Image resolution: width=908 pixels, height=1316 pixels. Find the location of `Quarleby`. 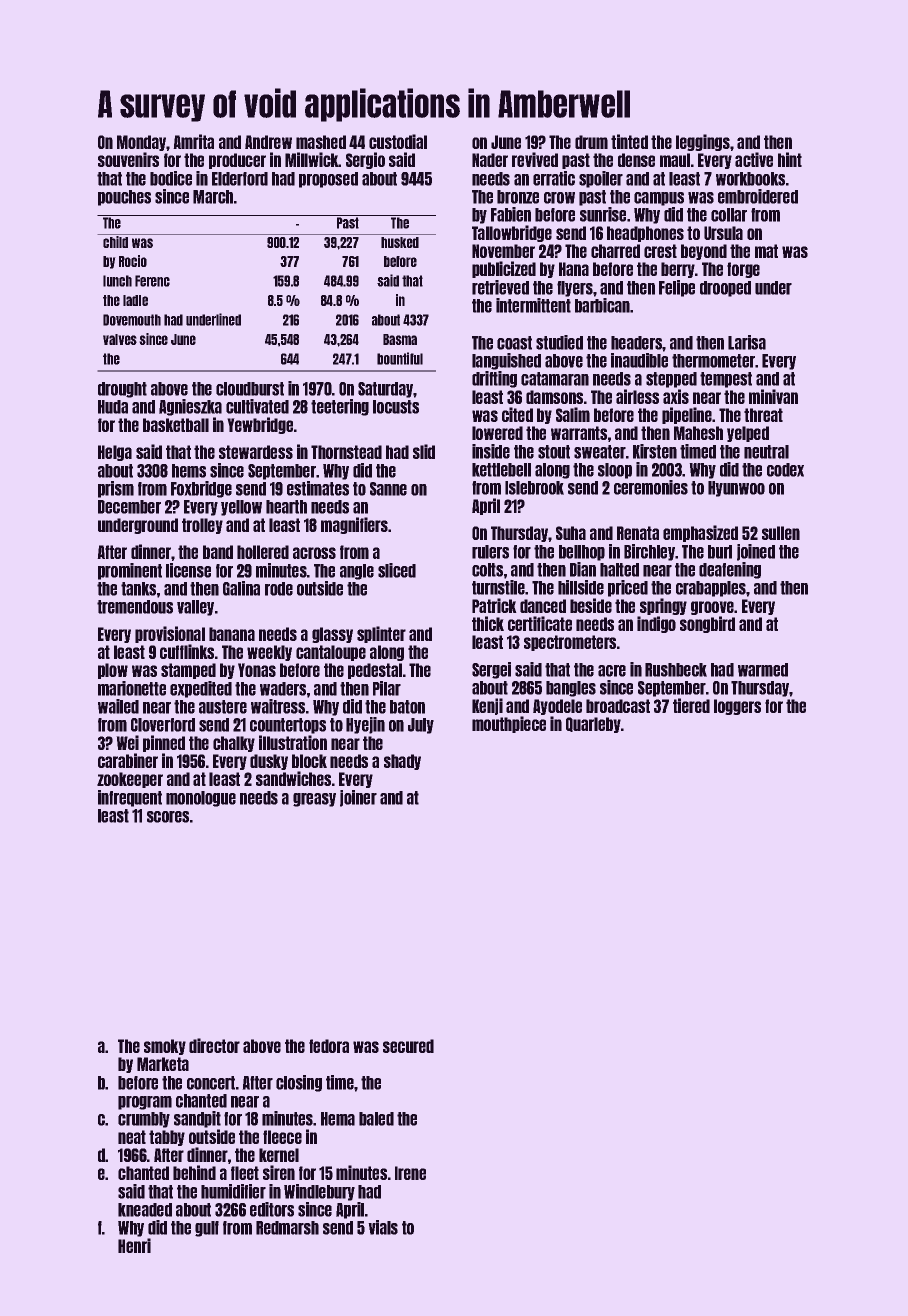

Quarleby is located at coordinates (593, 725).
